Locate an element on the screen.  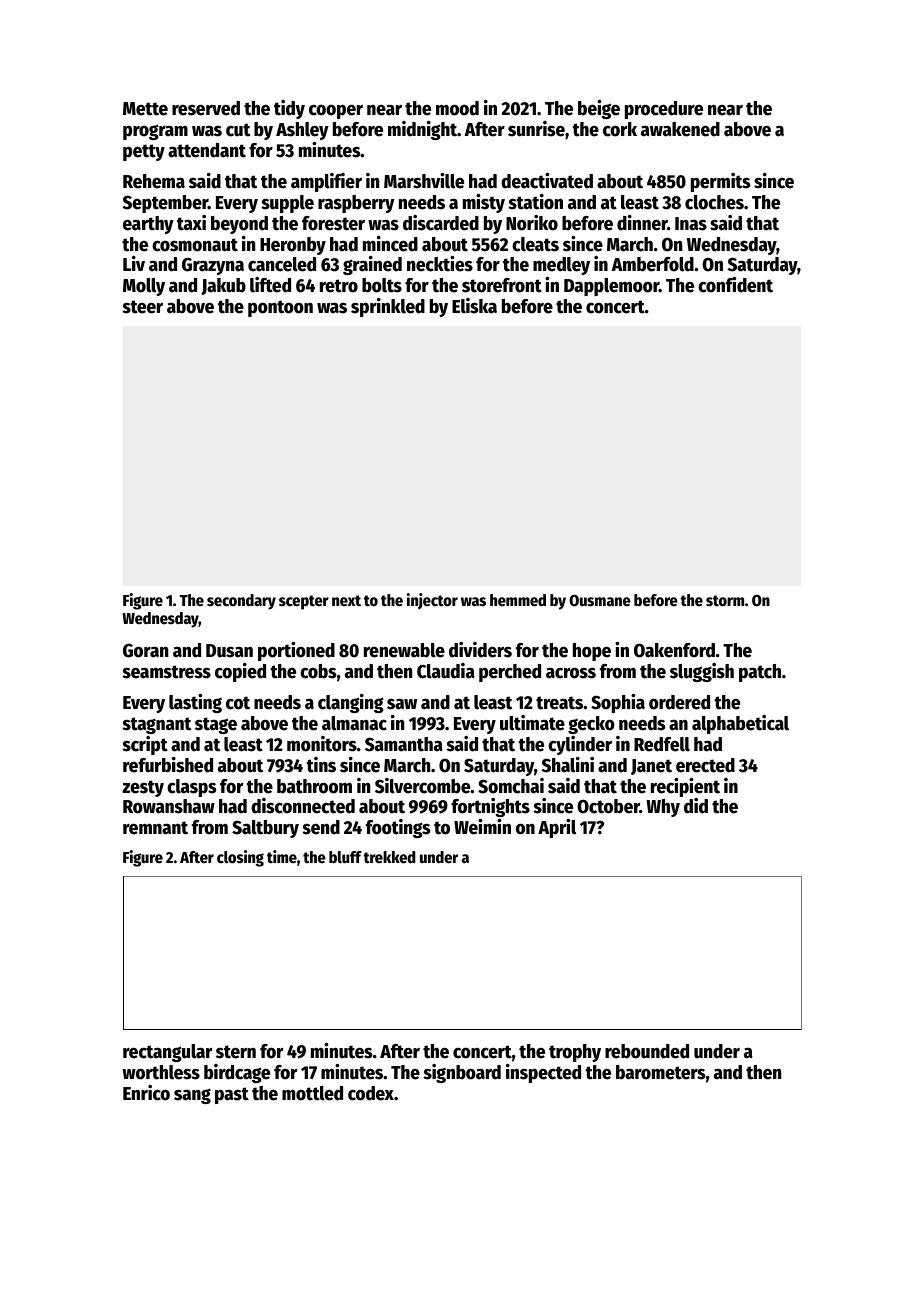
secondary is located at coordinates (241, 602).
